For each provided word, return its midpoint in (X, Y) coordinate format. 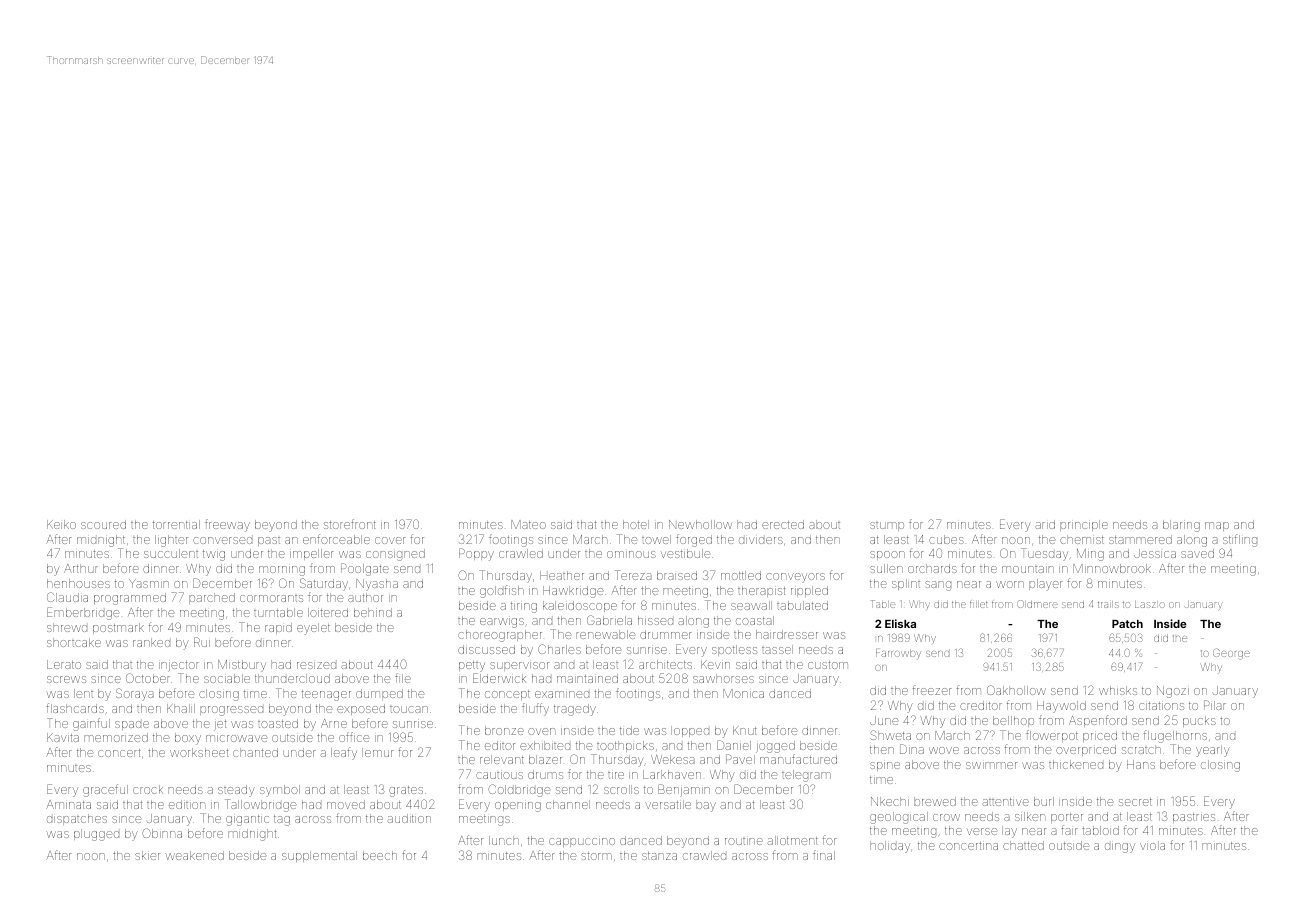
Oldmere (1037, 604)
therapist (761, 591)
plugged (96, 835)
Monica (743, 693)
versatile (668, 804)
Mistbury (242, 666)
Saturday (324, 584)
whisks (1118, 690)
